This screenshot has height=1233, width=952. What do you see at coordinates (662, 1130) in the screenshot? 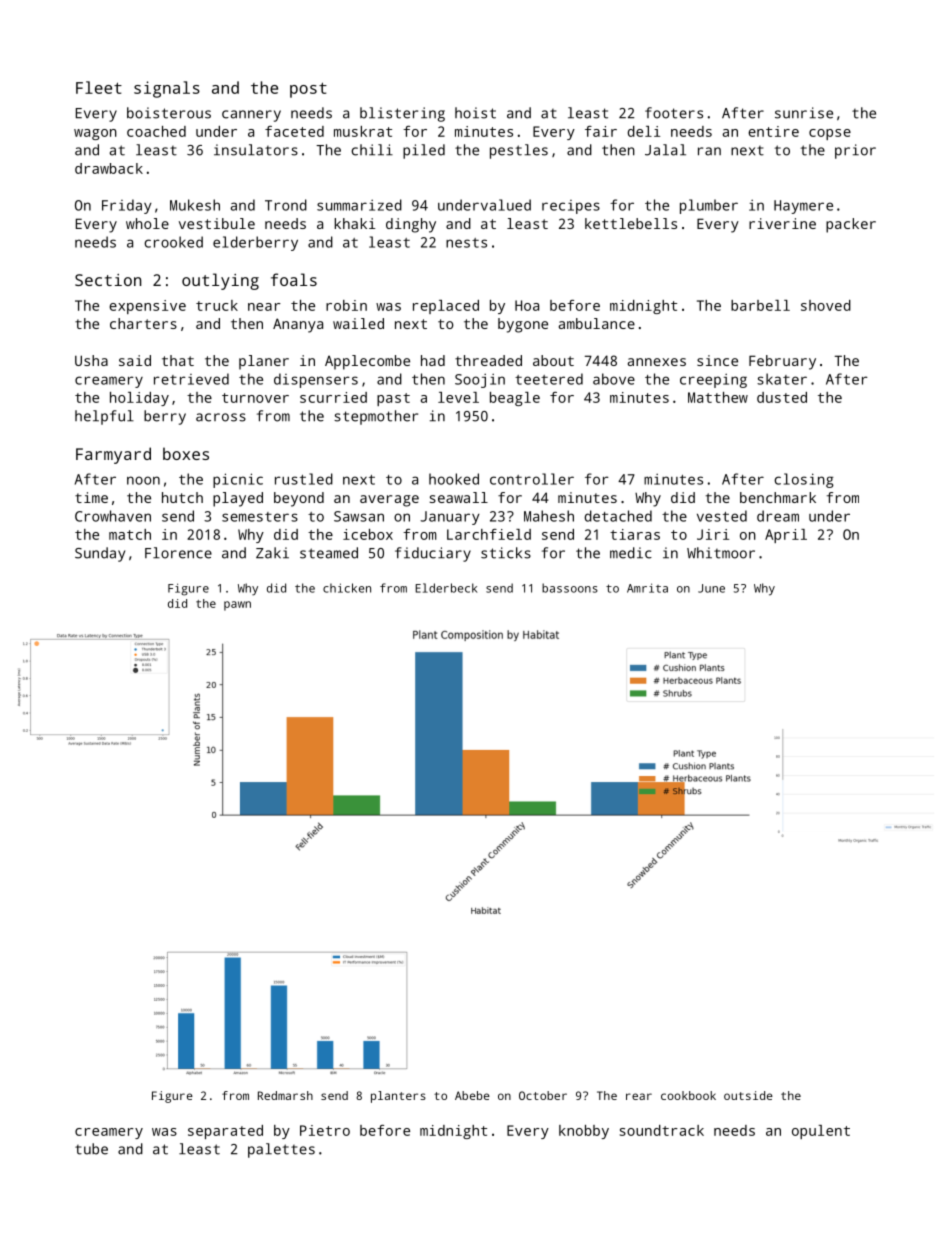
I see `soundtrack` at bounding box center [662, 1130].
